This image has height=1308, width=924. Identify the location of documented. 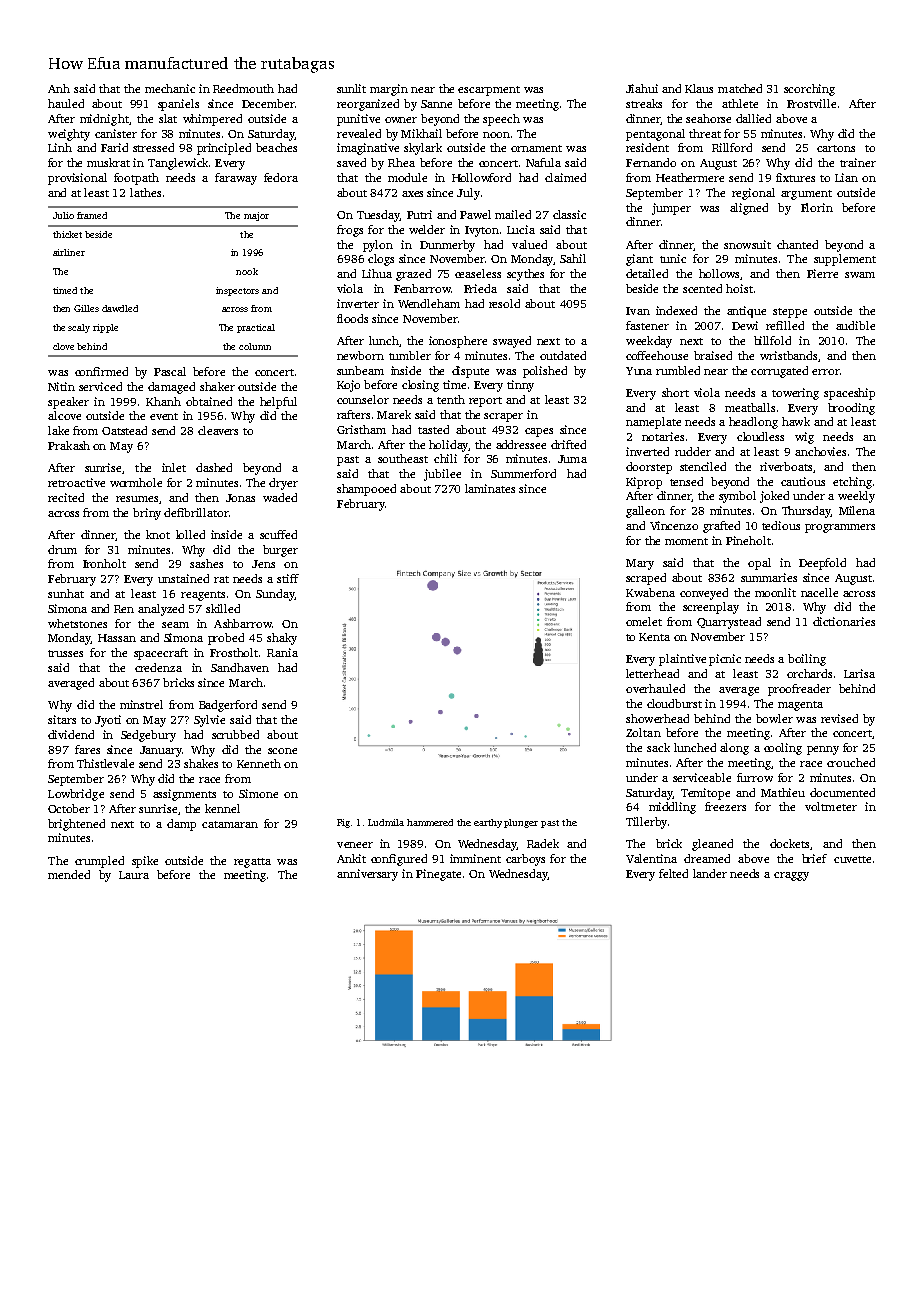
(842, 792).
